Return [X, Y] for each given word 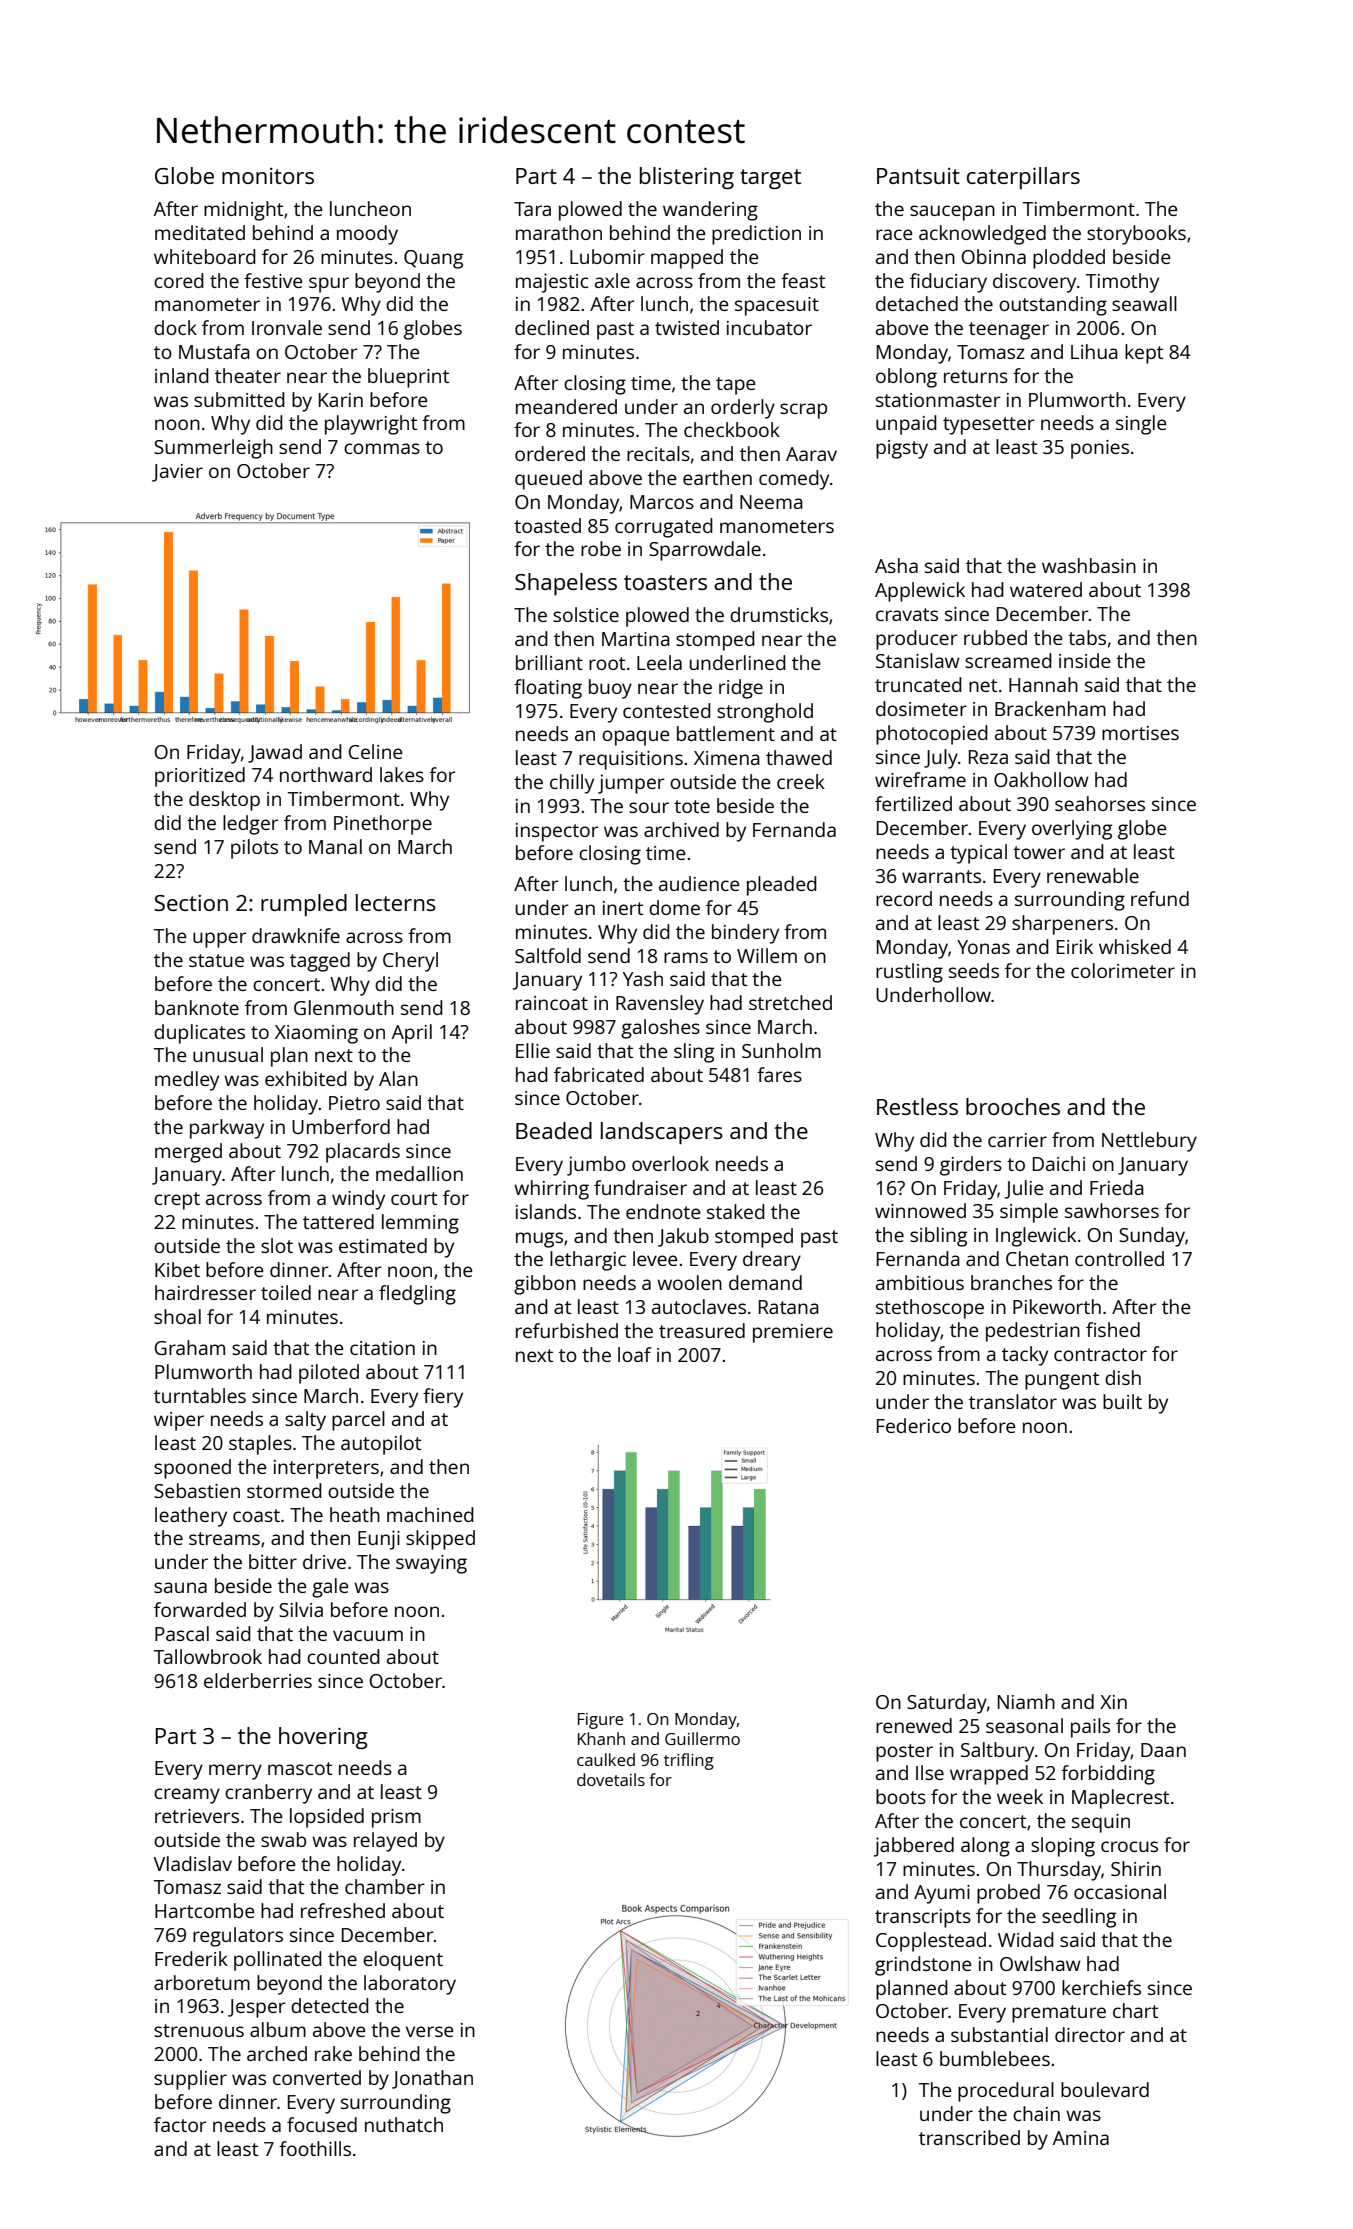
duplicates [199, 1034]
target [770, 179]
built [1122, 1401]
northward [326, 774]
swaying [431, 1564]
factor [180, 2124]
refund [1160, 898]
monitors [268, 176]
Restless [917, 1106]
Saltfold [548, 955]
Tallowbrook [208, 1656]
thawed [799, 757]
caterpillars [1023, 178]
